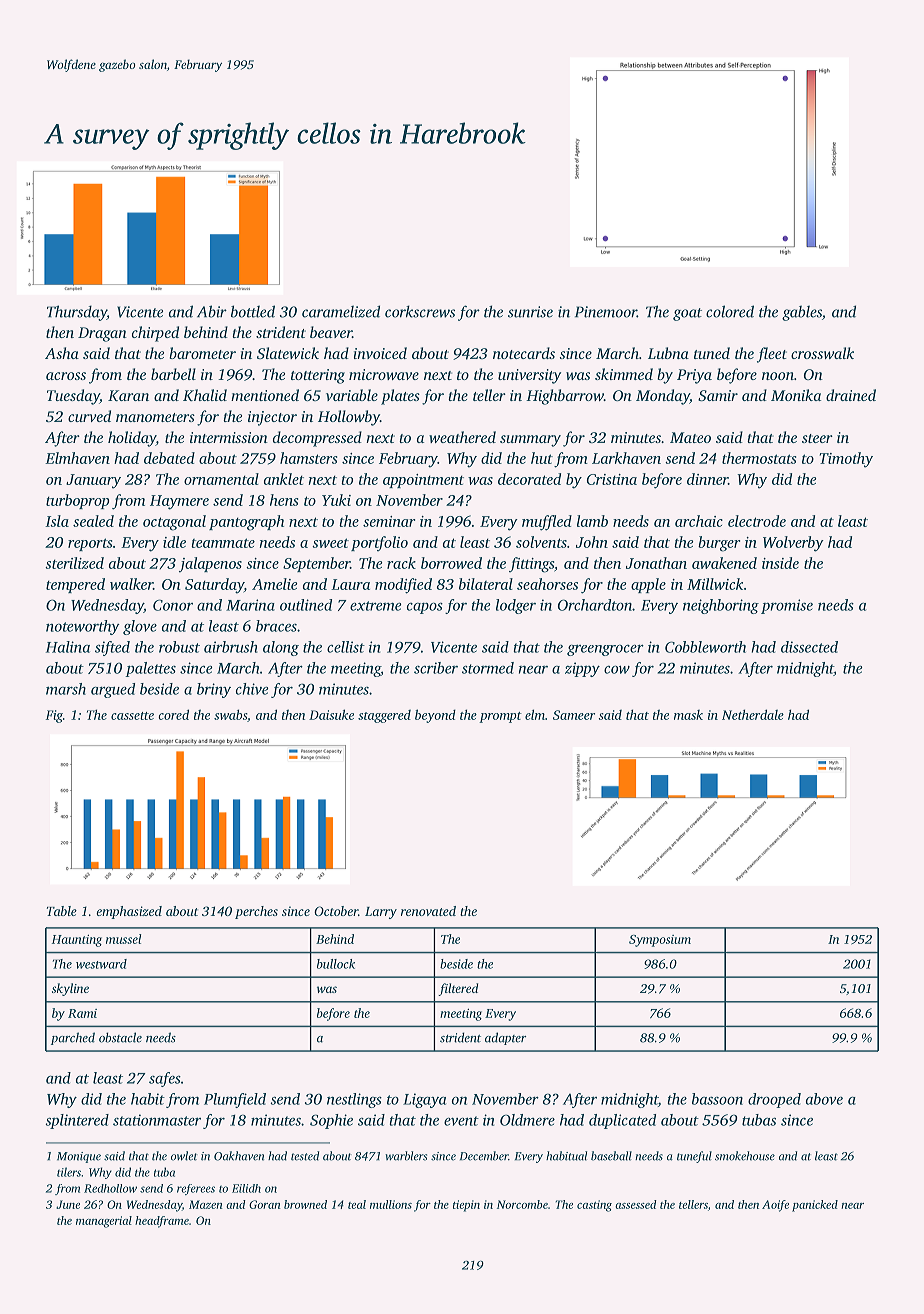 Image resolution: width=924 pixels, height=1314 pixels. What do you see at coordinates (529, 479) in the image?
I see `decorated` at bounding box center [529, 479].
